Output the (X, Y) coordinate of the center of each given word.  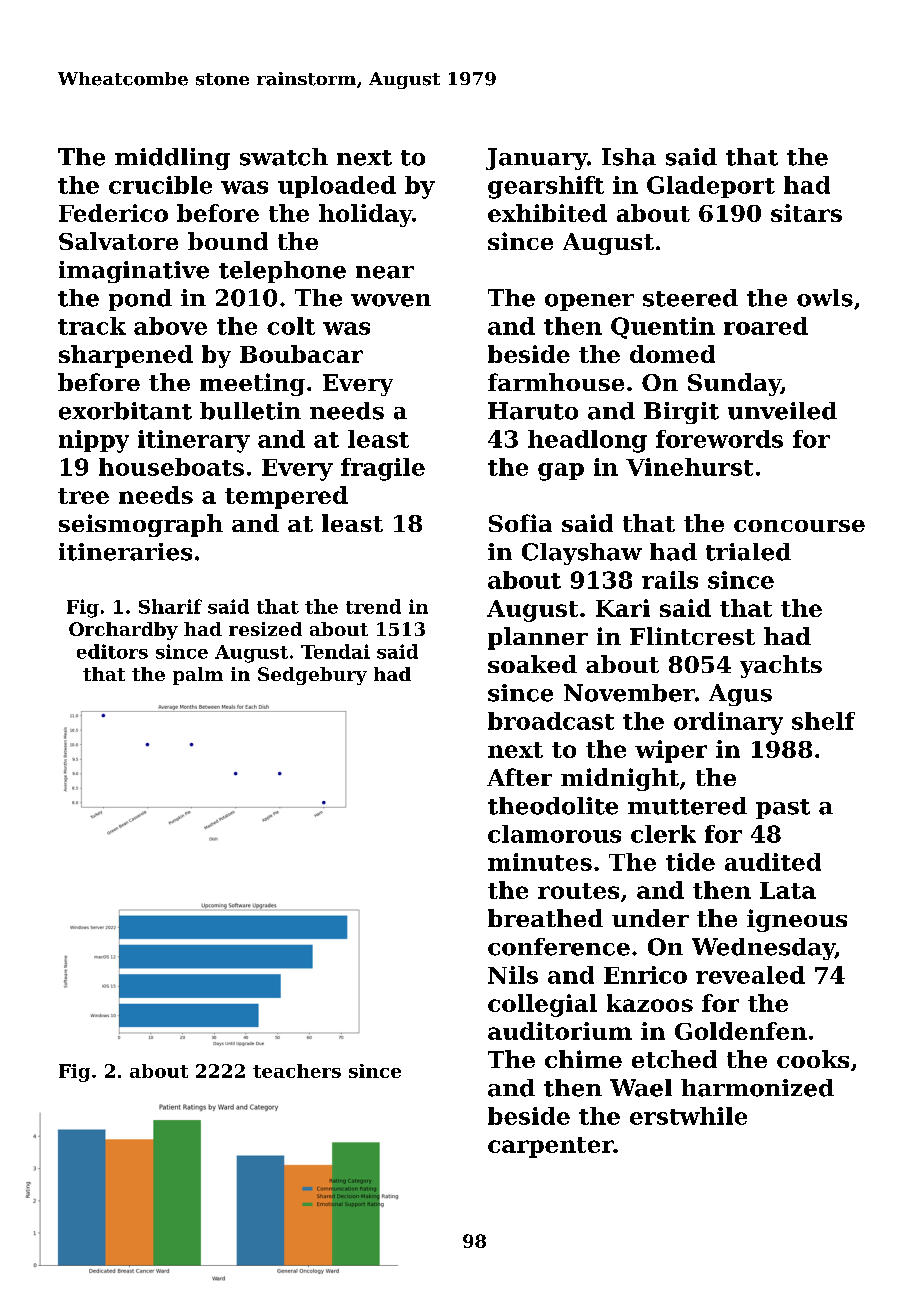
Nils (513, 975)
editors (112, 651)
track (92, 326)
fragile (383, 469)
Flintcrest (692, 636)
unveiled (782, 411)
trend (373, 606)
